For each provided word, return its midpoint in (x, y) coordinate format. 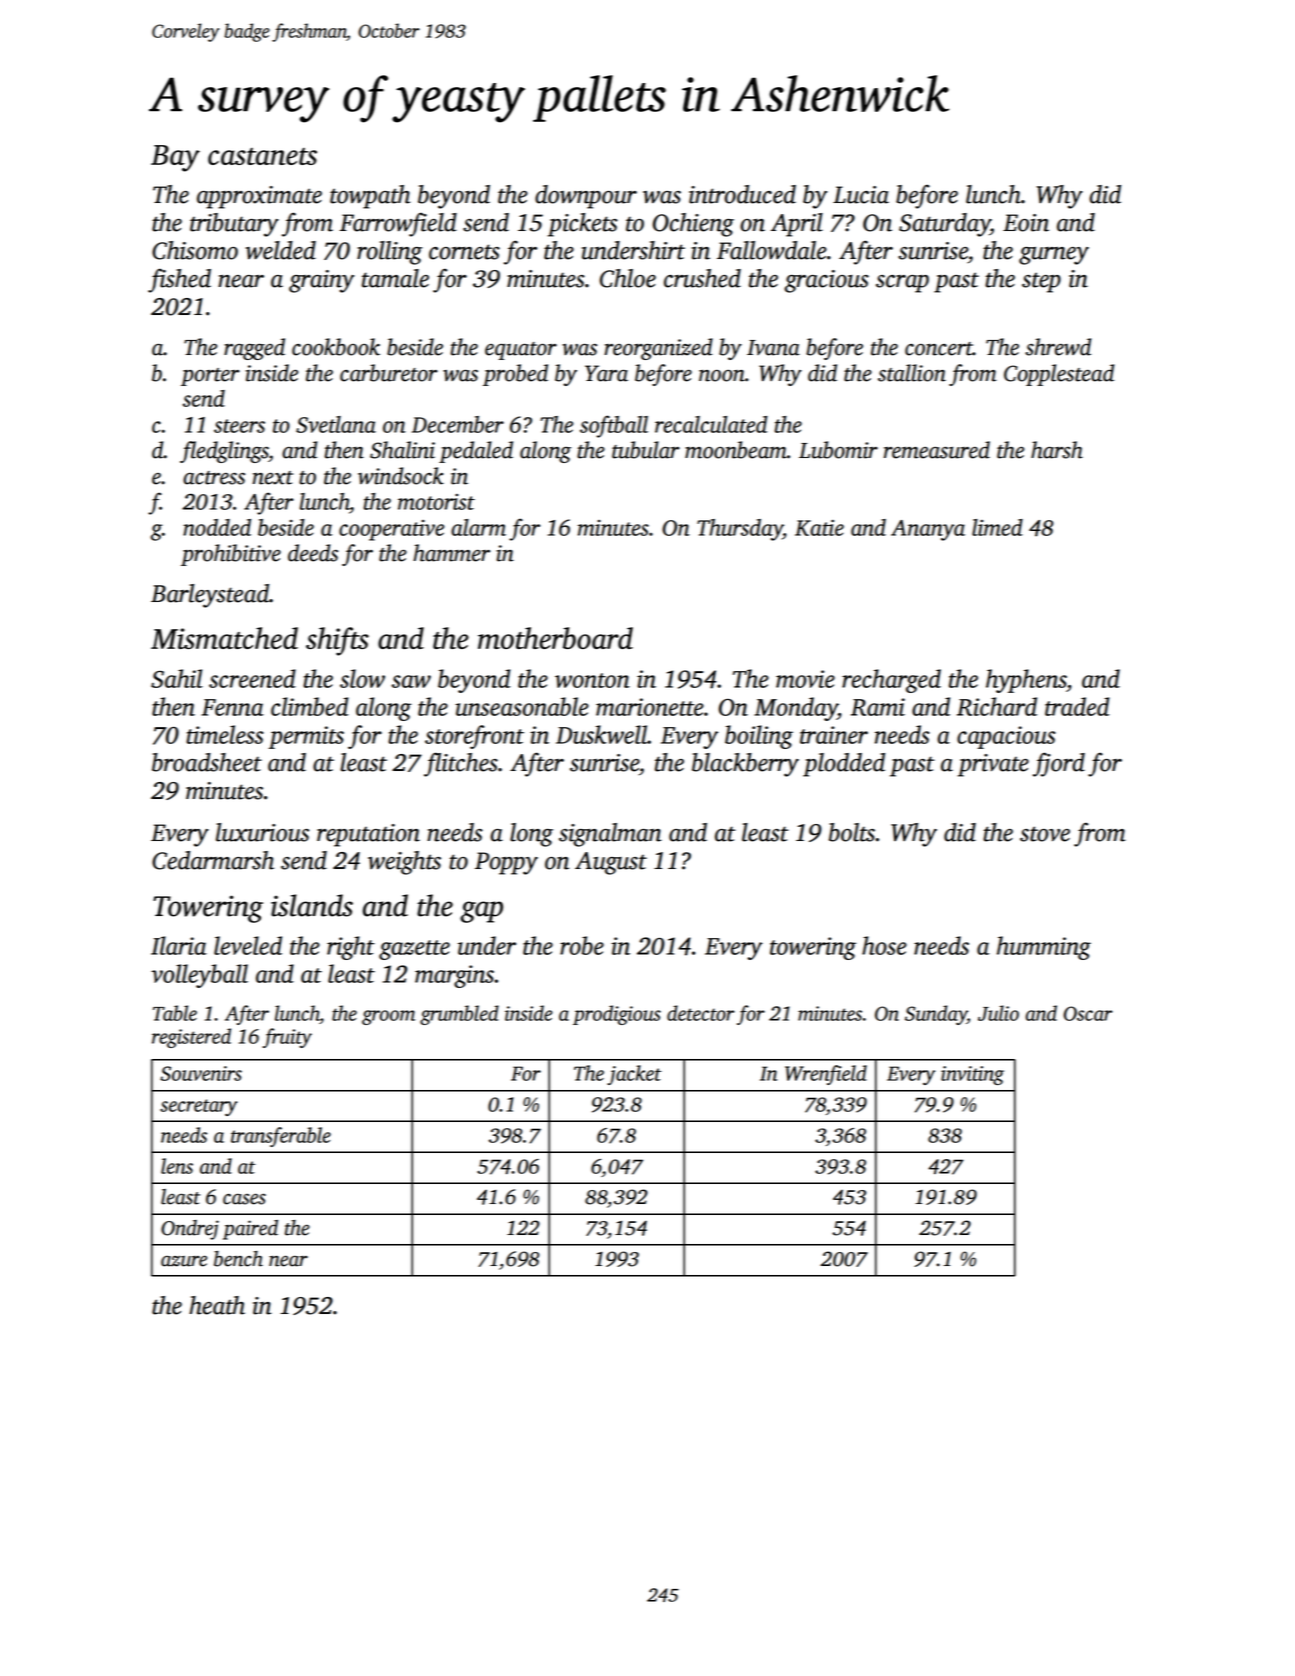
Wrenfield (826, 1075)
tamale (395, 278)
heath (217, 1305)
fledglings (224, 452)
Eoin (1026, 223)
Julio (998, 1013)
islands (312, 905)
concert (939, 349)
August (611, 863)
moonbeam (736, 450)
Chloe (628, 278)
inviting (972, 1075)
